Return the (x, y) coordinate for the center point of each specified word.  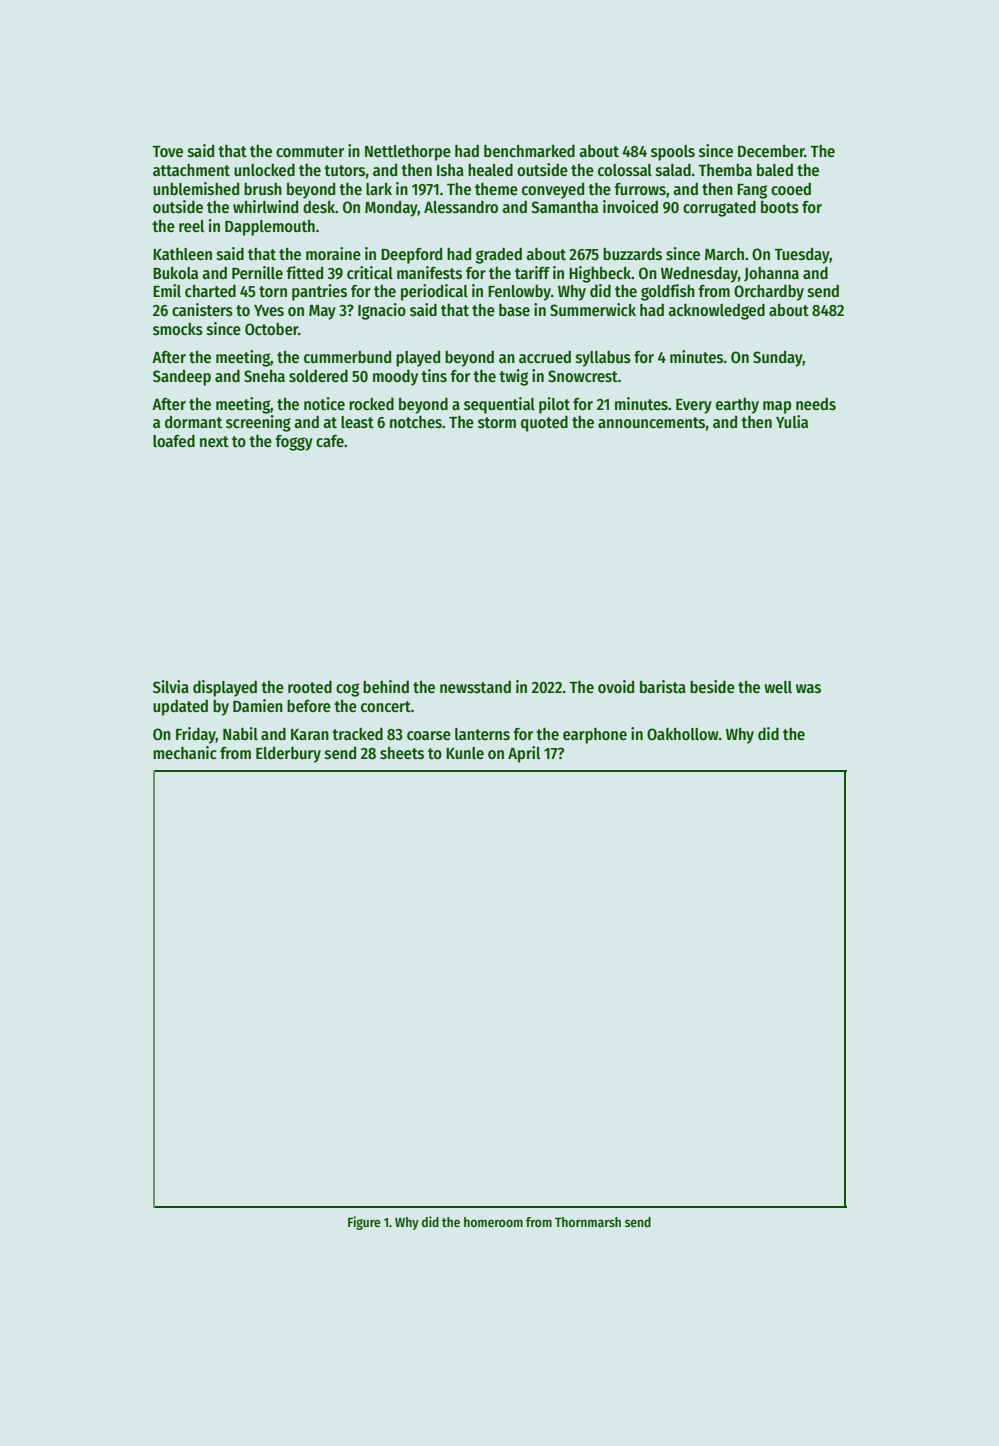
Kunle (465, 753)
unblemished (196, 189)
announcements (651, 423)
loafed (174, 441)
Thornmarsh (588, 1222)
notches (416, 422)
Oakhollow (683, 734)
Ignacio (382, 311)
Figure (364, 1223)
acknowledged (716, 311)
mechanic (185, 753)
